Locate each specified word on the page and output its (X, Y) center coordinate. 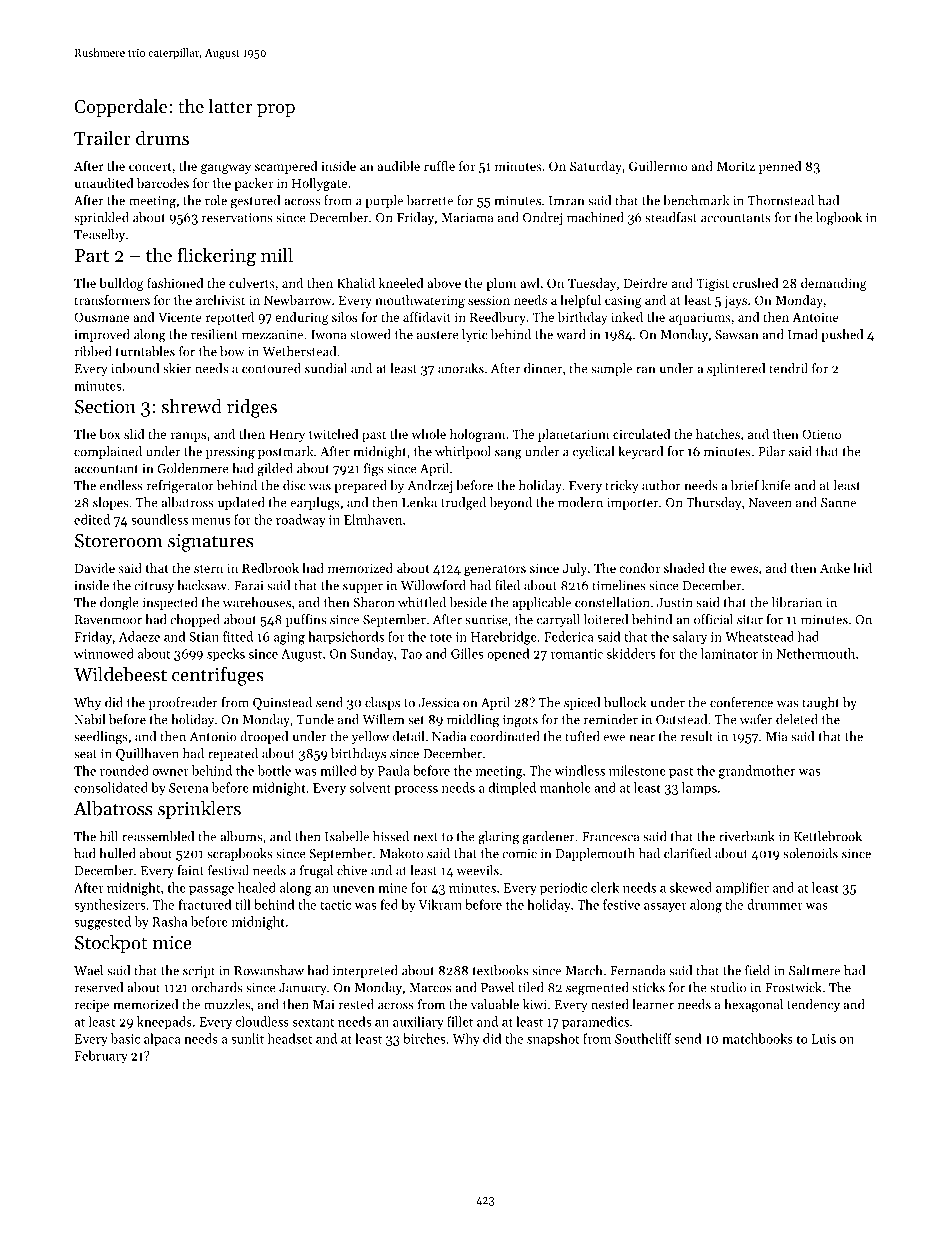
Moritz (736, 166)
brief (745, 485)
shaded (684, 568)
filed (507, 585)
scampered (286, 167)
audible (398, 166)
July (575, 569)
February (101, 1057)
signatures (210, 543)
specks (226, 655)
